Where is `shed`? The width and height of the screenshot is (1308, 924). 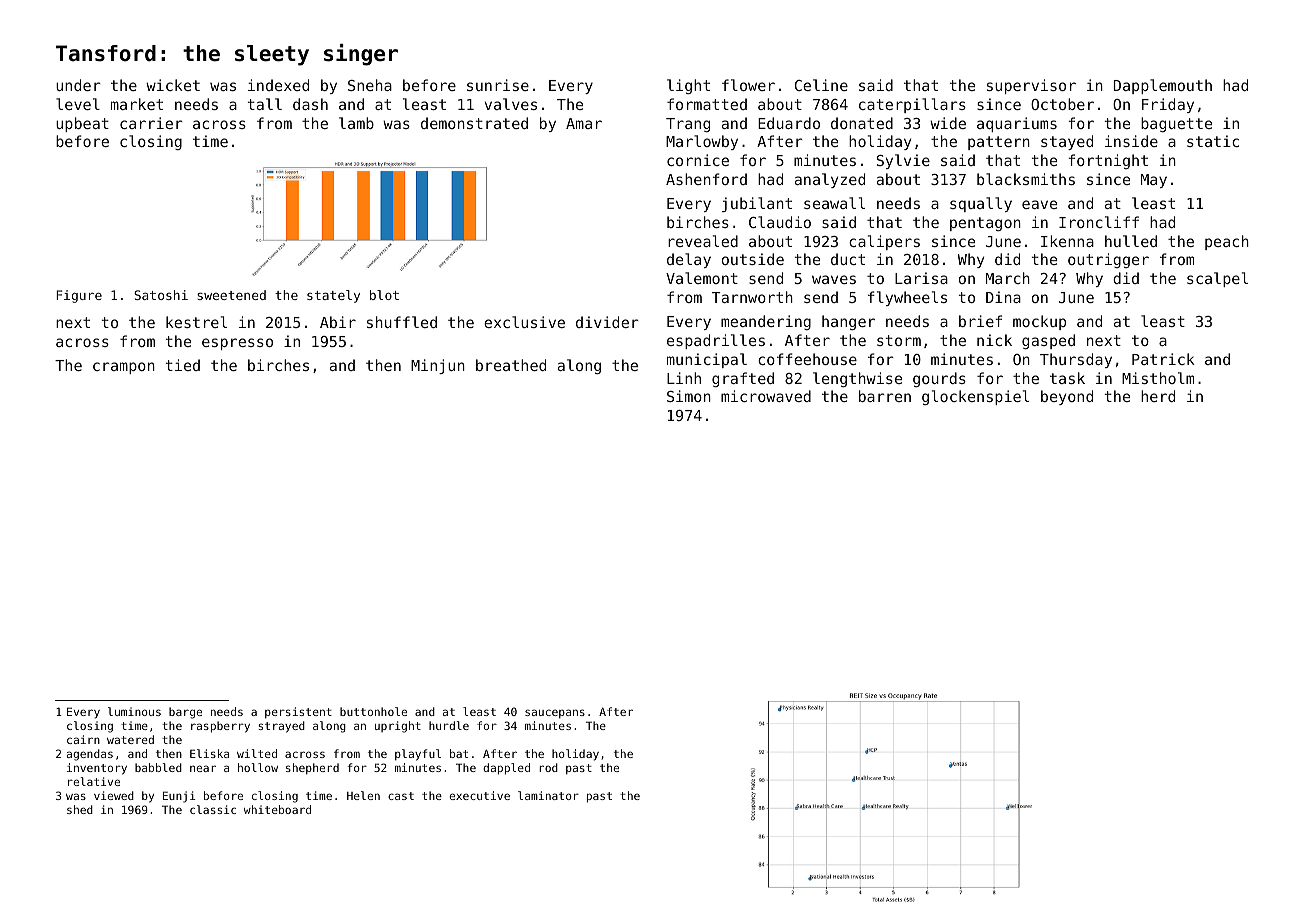
shed is located at coordinates (80, 809).
